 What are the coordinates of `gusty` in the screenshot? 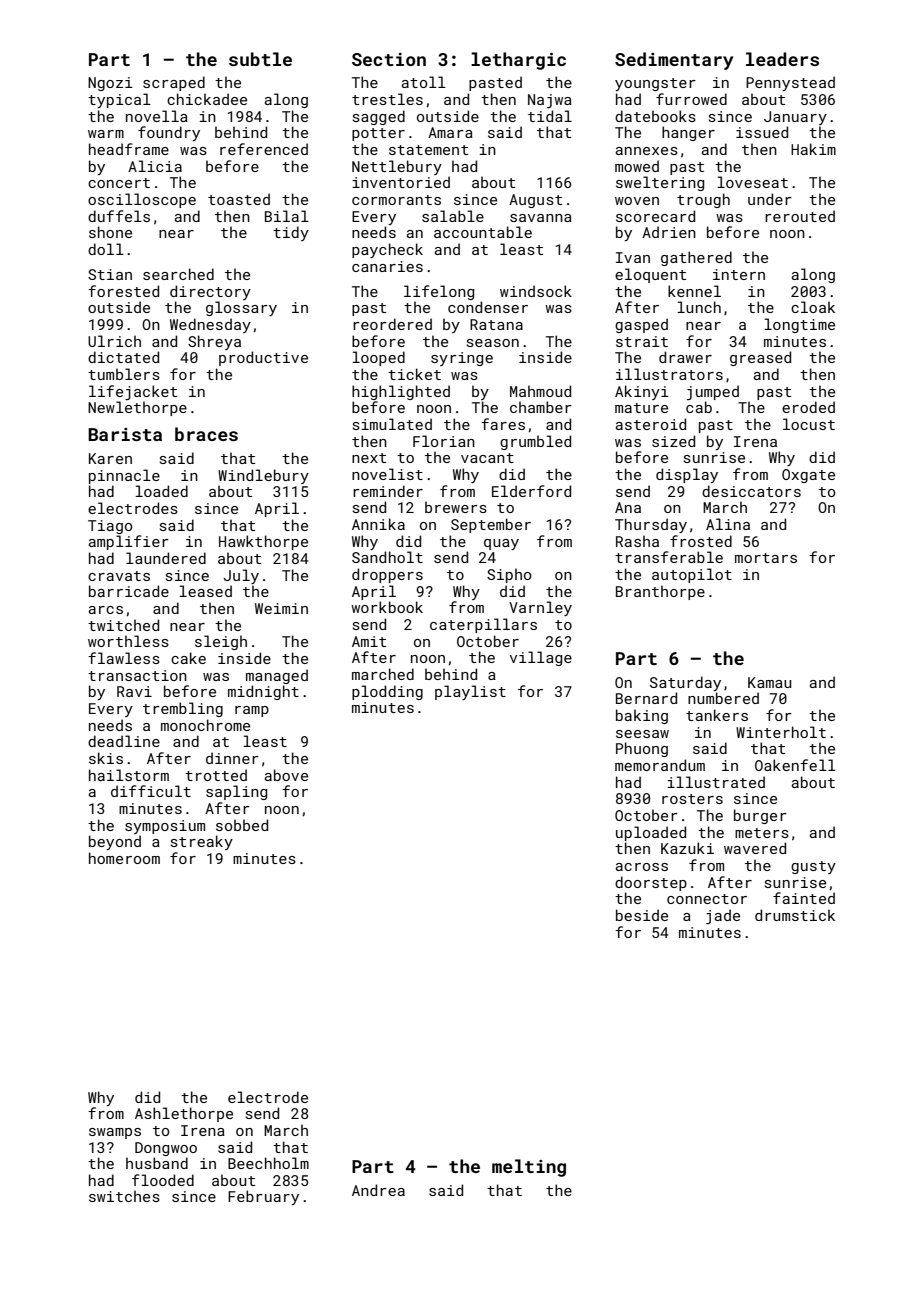 It's located at (813, 867).
